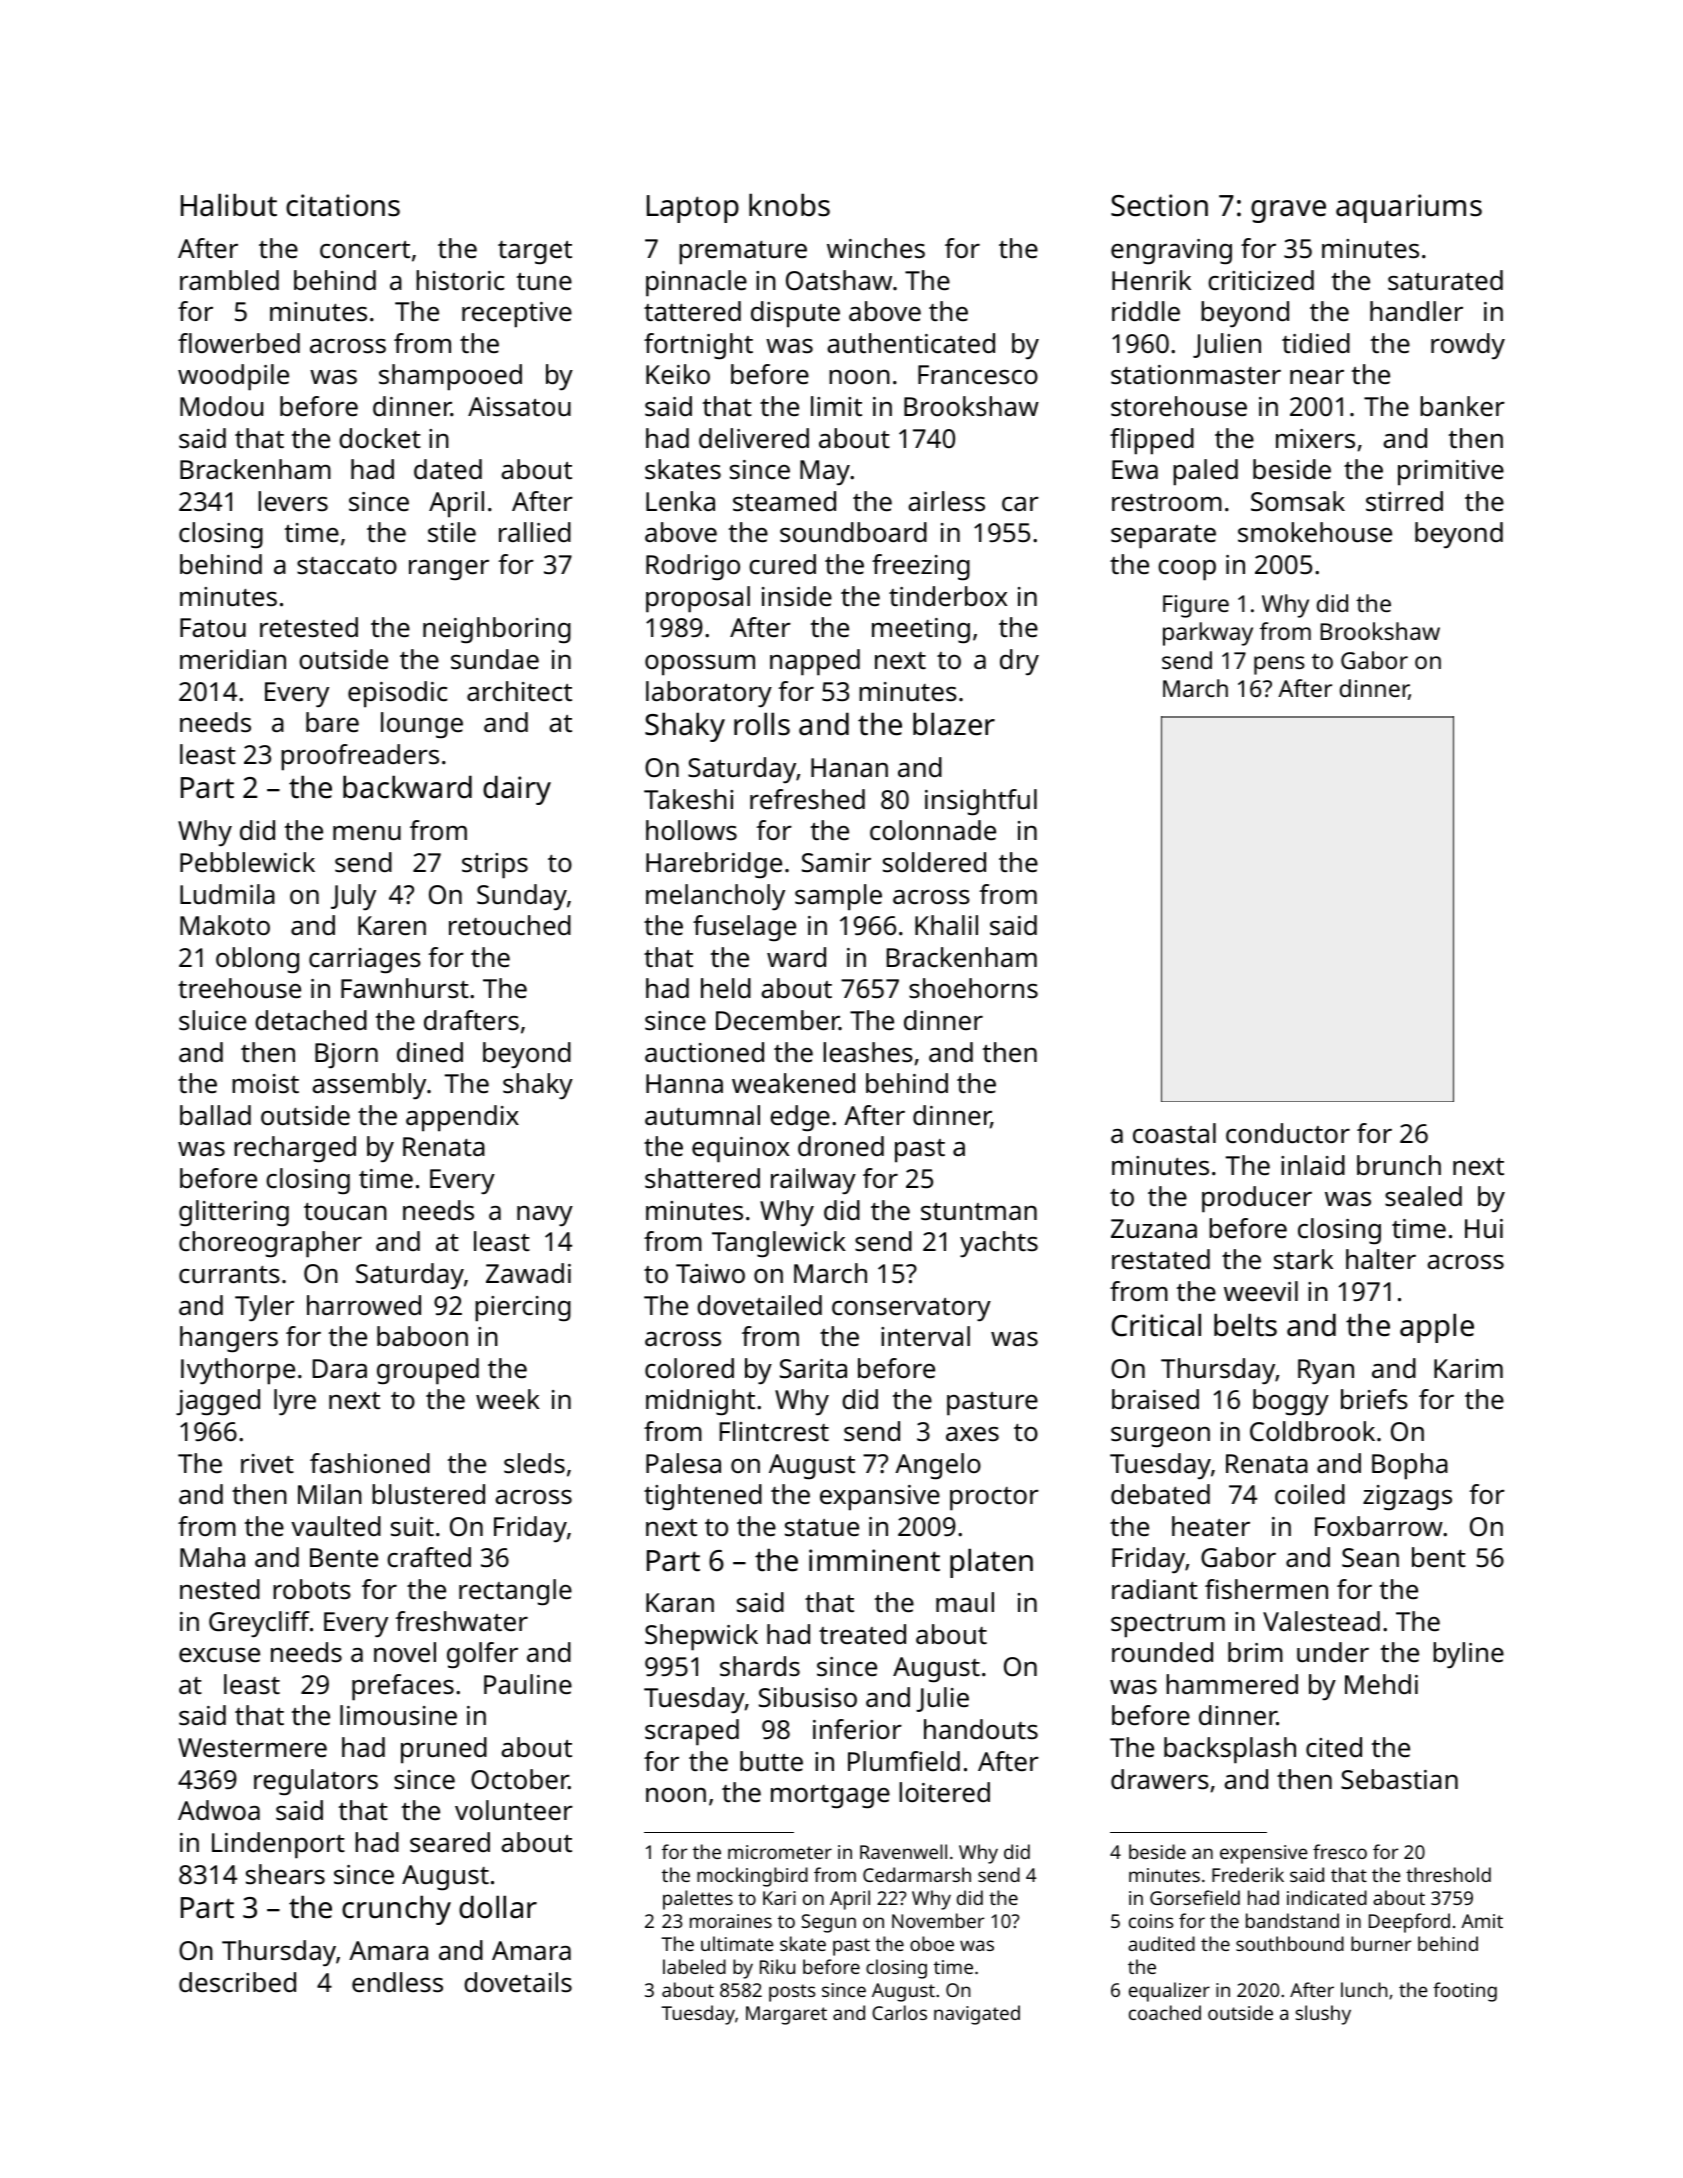 The height and width of the page is (2178, 1683). Describe the element at coordinates (1448, 1874) in the page. I see `threshold` at that location.
